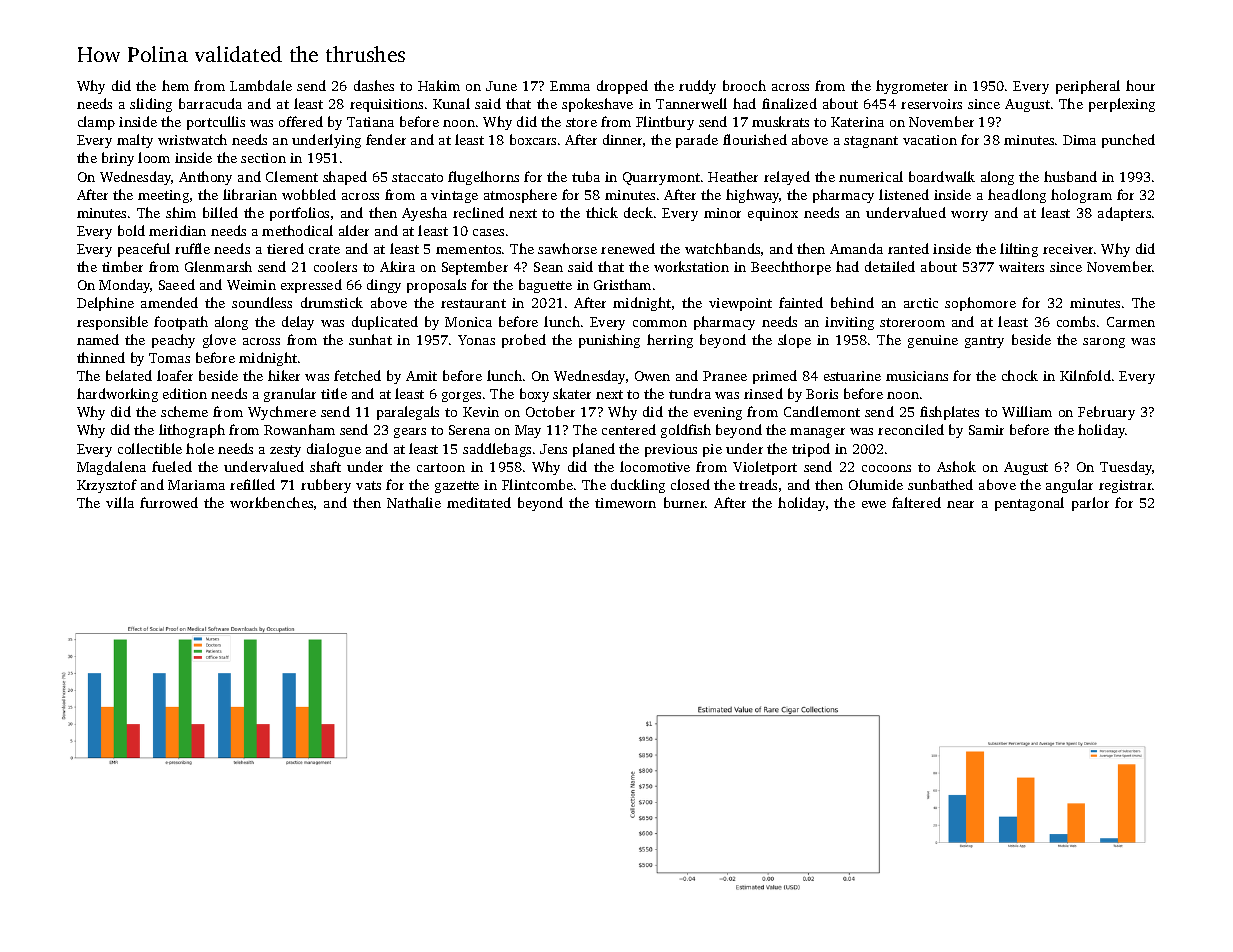 The image size is (1233, 952). Describe the element at coordinates (386, 139) in the page. I see `fender` at that location.
